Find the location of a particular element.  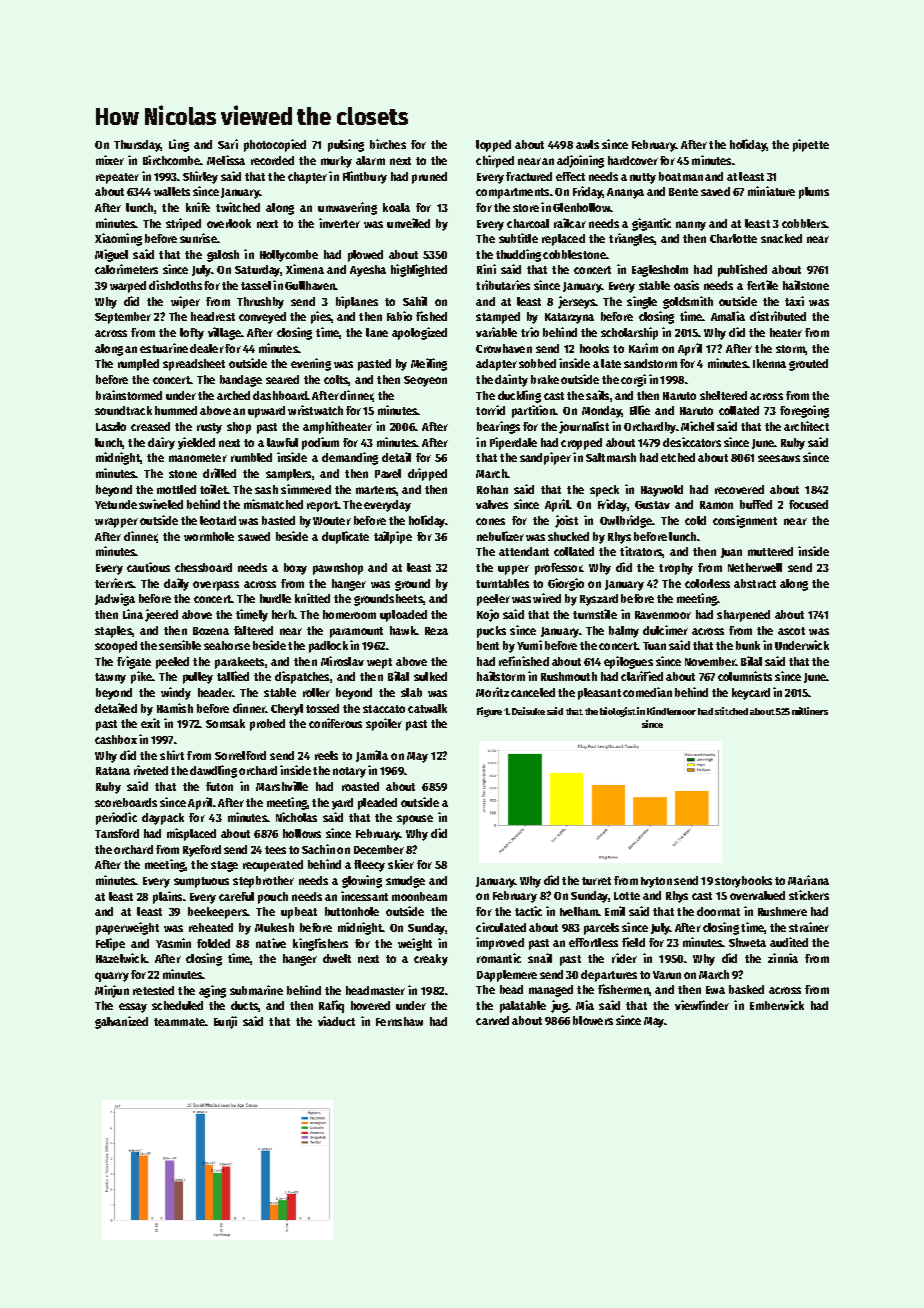

stitched is located at coordinates (731, 711).
